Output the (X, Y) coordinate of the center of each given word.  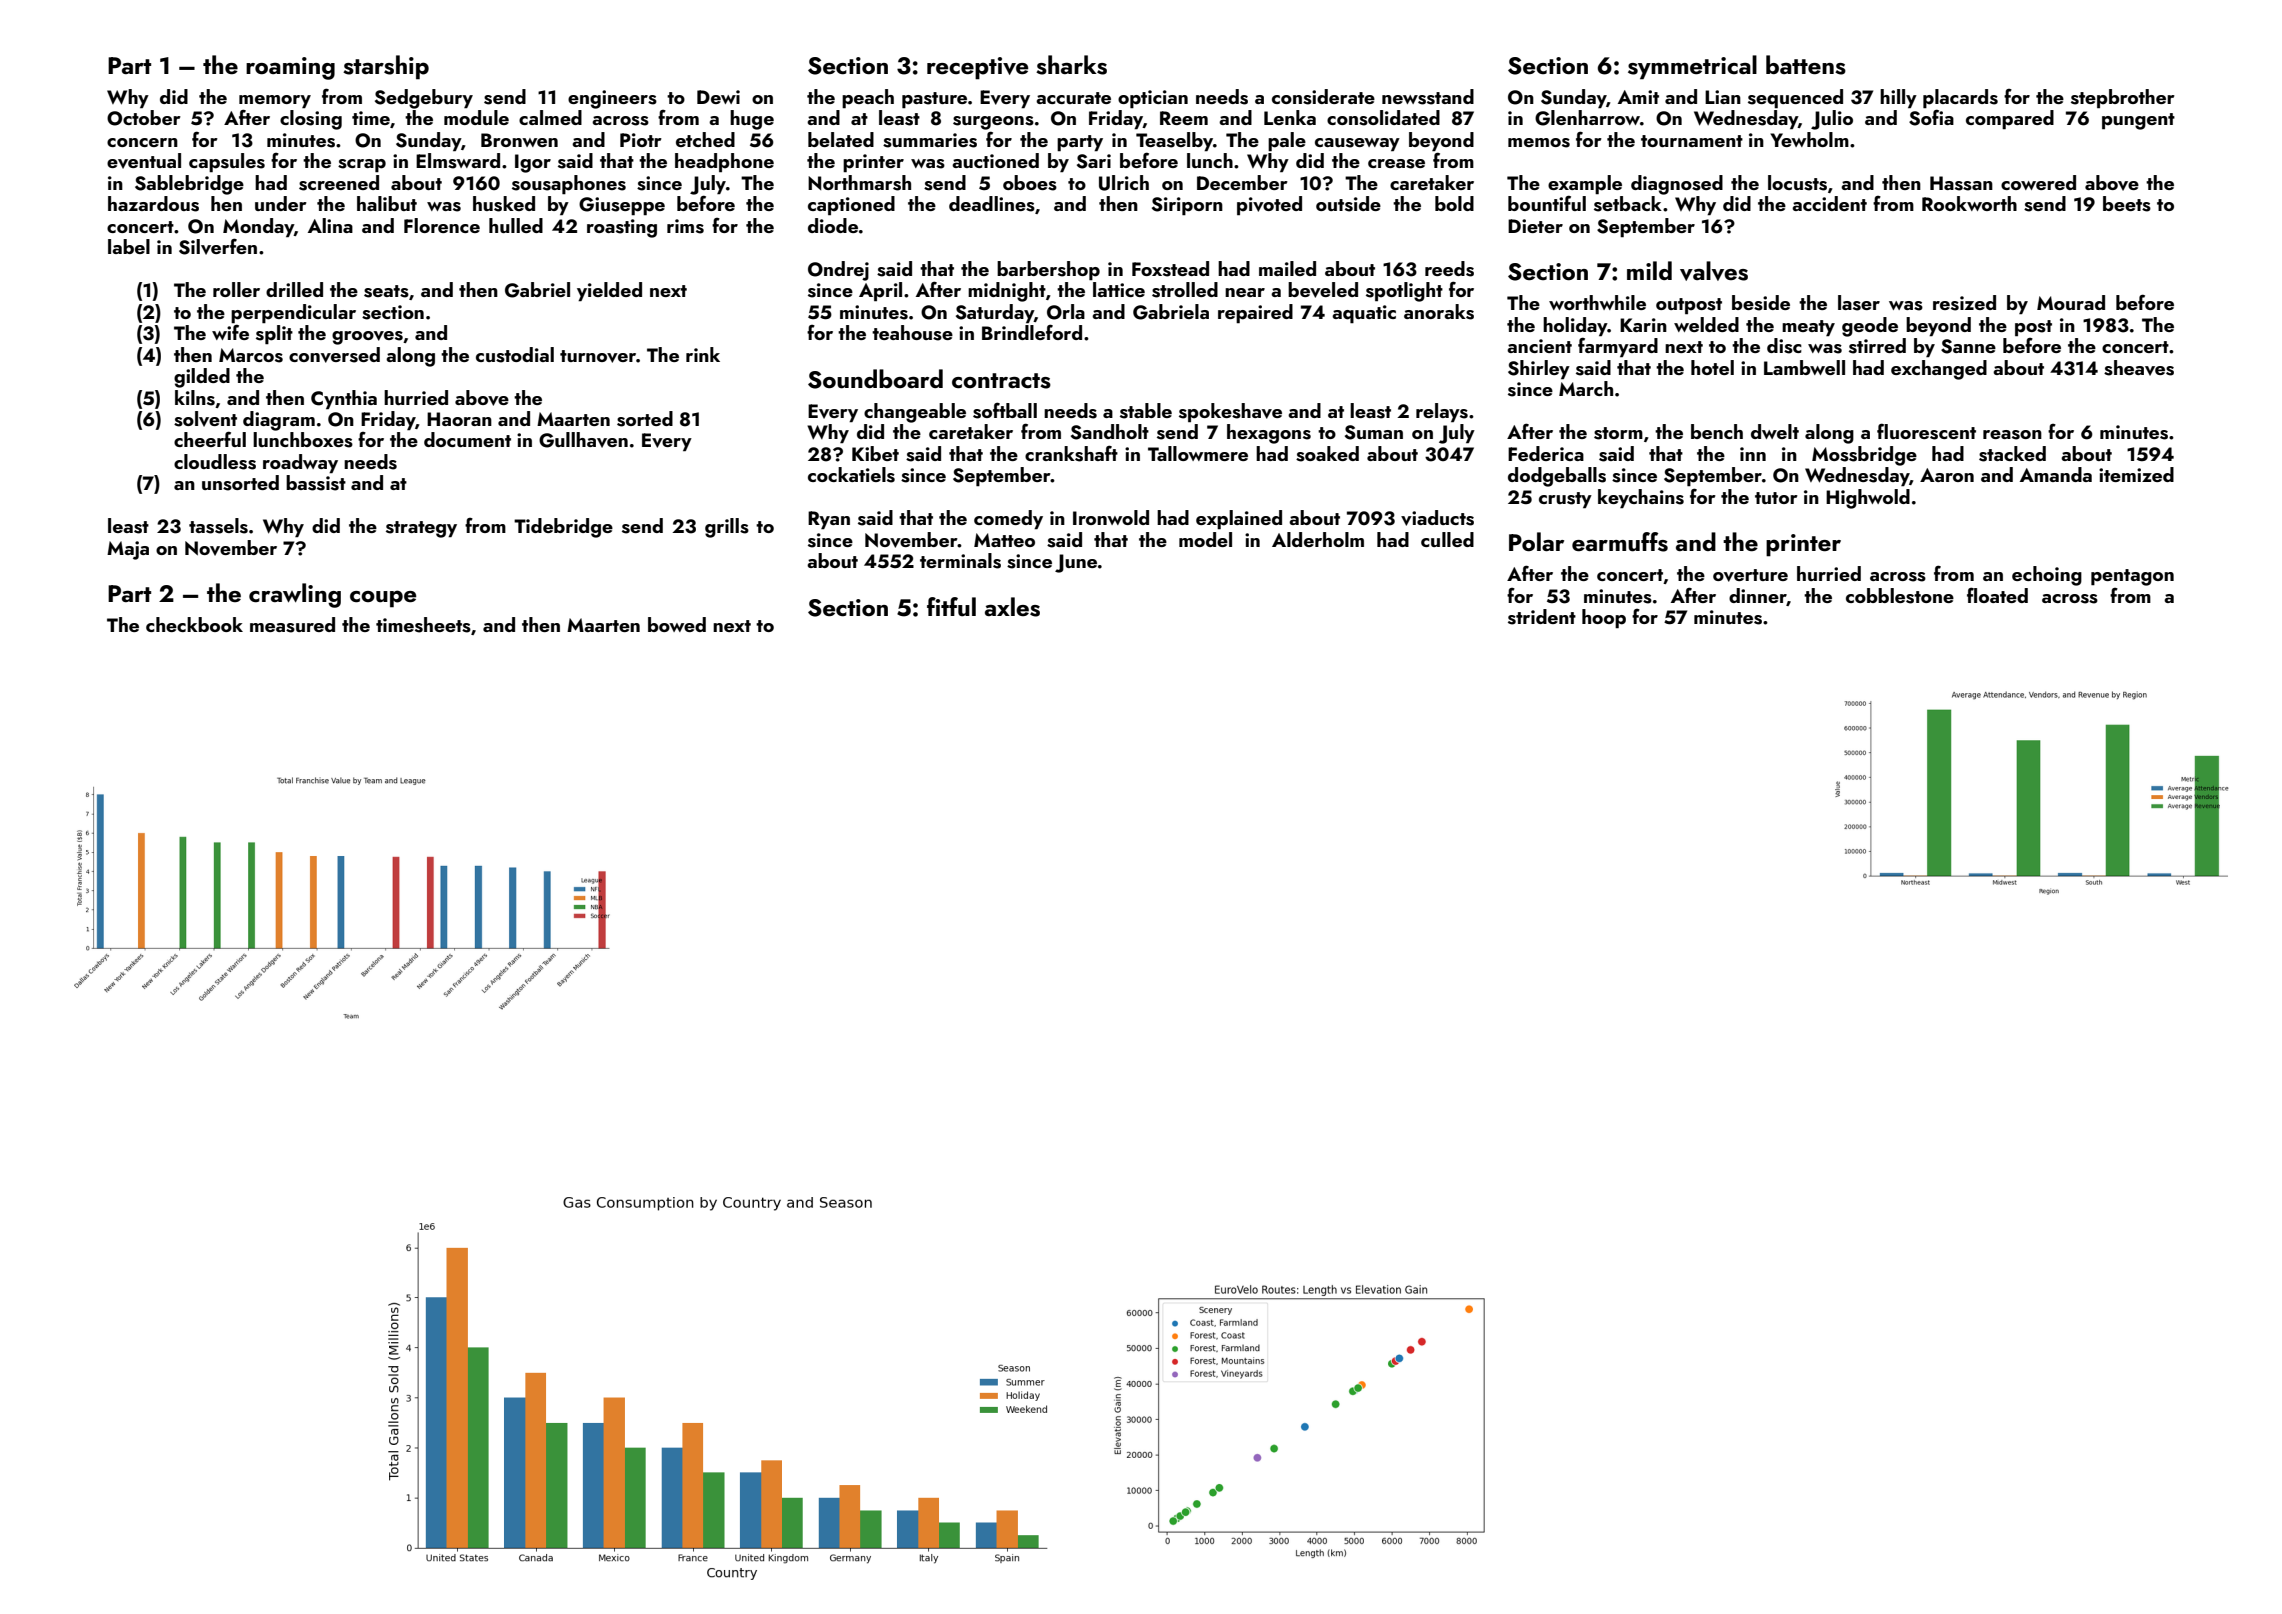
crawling (295, 595)
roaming (290, 68)
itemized (2136, 474)
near (1245, 292)
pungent (2138, 121)
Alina (330, 225)
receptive (977, 68)
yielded (609, 291)
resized (1964, 303)
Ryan (829, 520)
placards (1960, 98)
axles (1012, 607)
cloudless (215, 462)
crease (1396, 164)
